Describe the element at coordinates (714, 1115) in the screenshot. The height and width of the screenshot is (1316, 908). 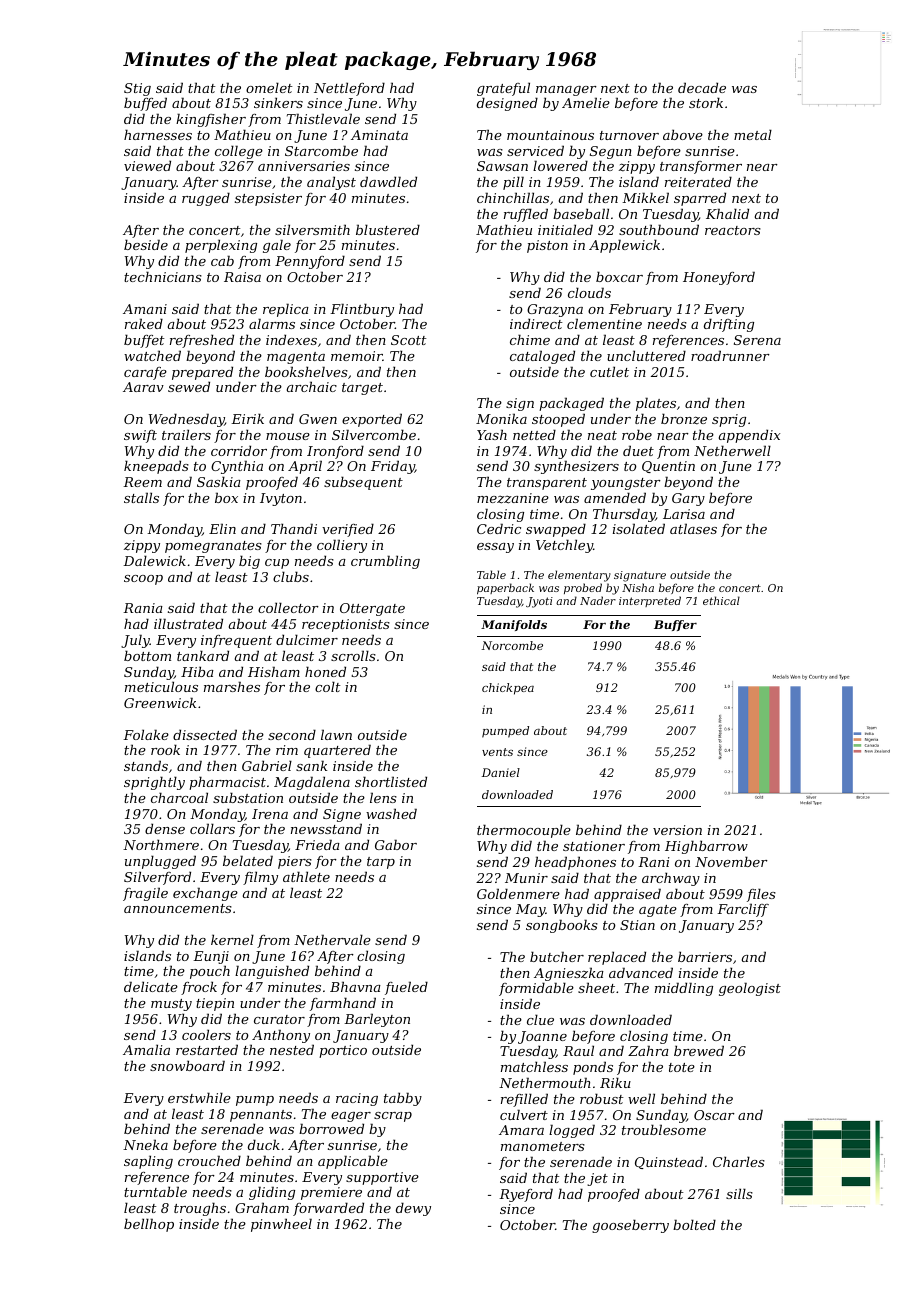
I see `Oscar` at that location.
